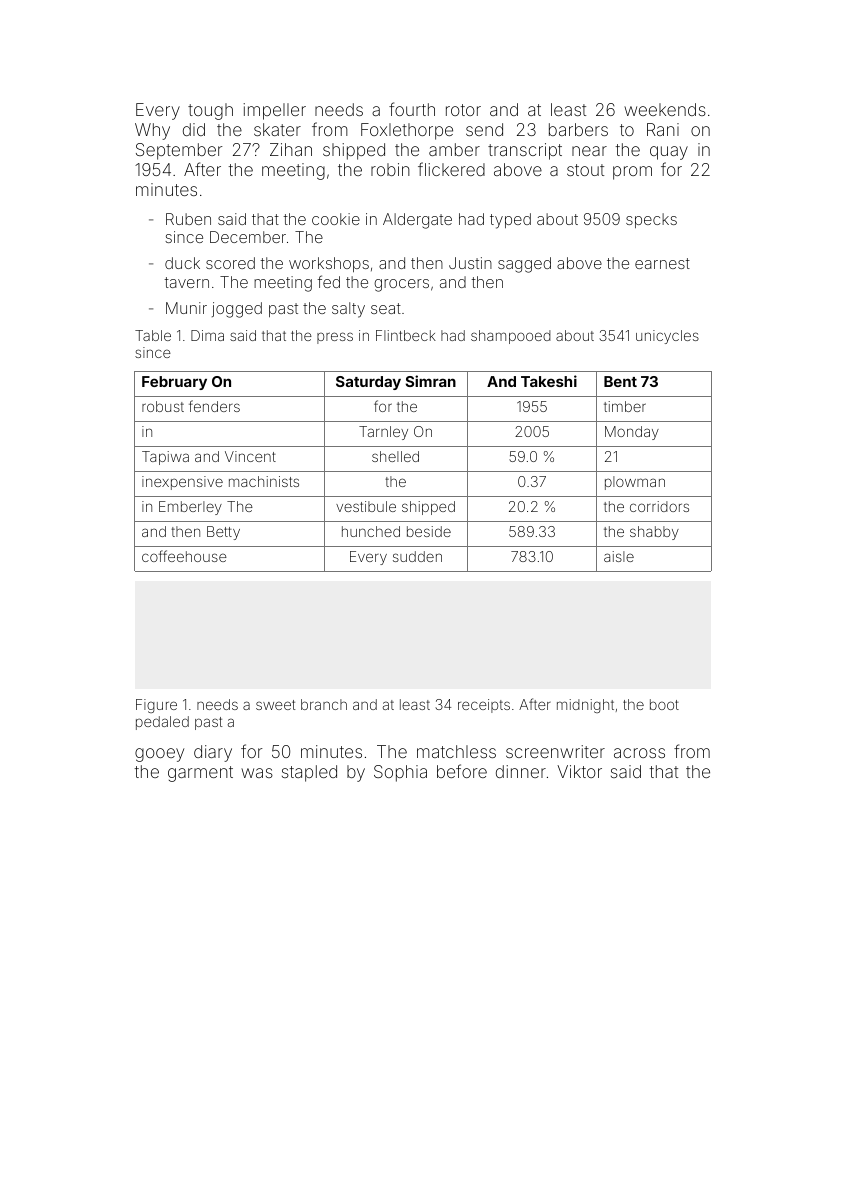 The image size is (846, 1200). I want to click on across, so click(639, 753).
